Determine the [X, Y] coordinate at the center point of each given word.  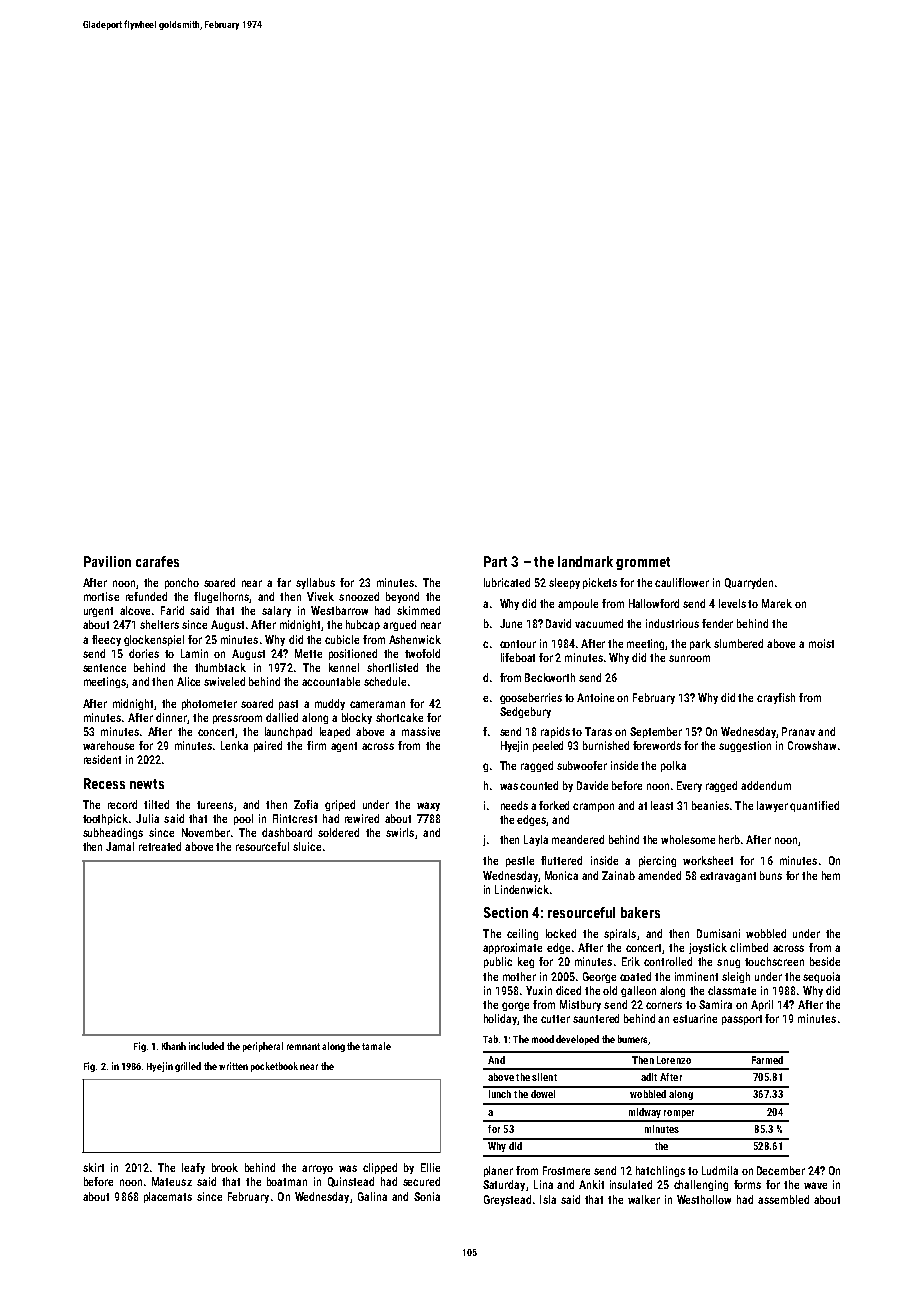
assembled [783, 1199]
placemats [168, 1197]
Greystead [507, 1200]
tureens [215, 805]
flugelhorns [221, 597]
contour [518, 644]
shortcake [399, 717]
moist [821, 643]
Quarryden [749, 583]
